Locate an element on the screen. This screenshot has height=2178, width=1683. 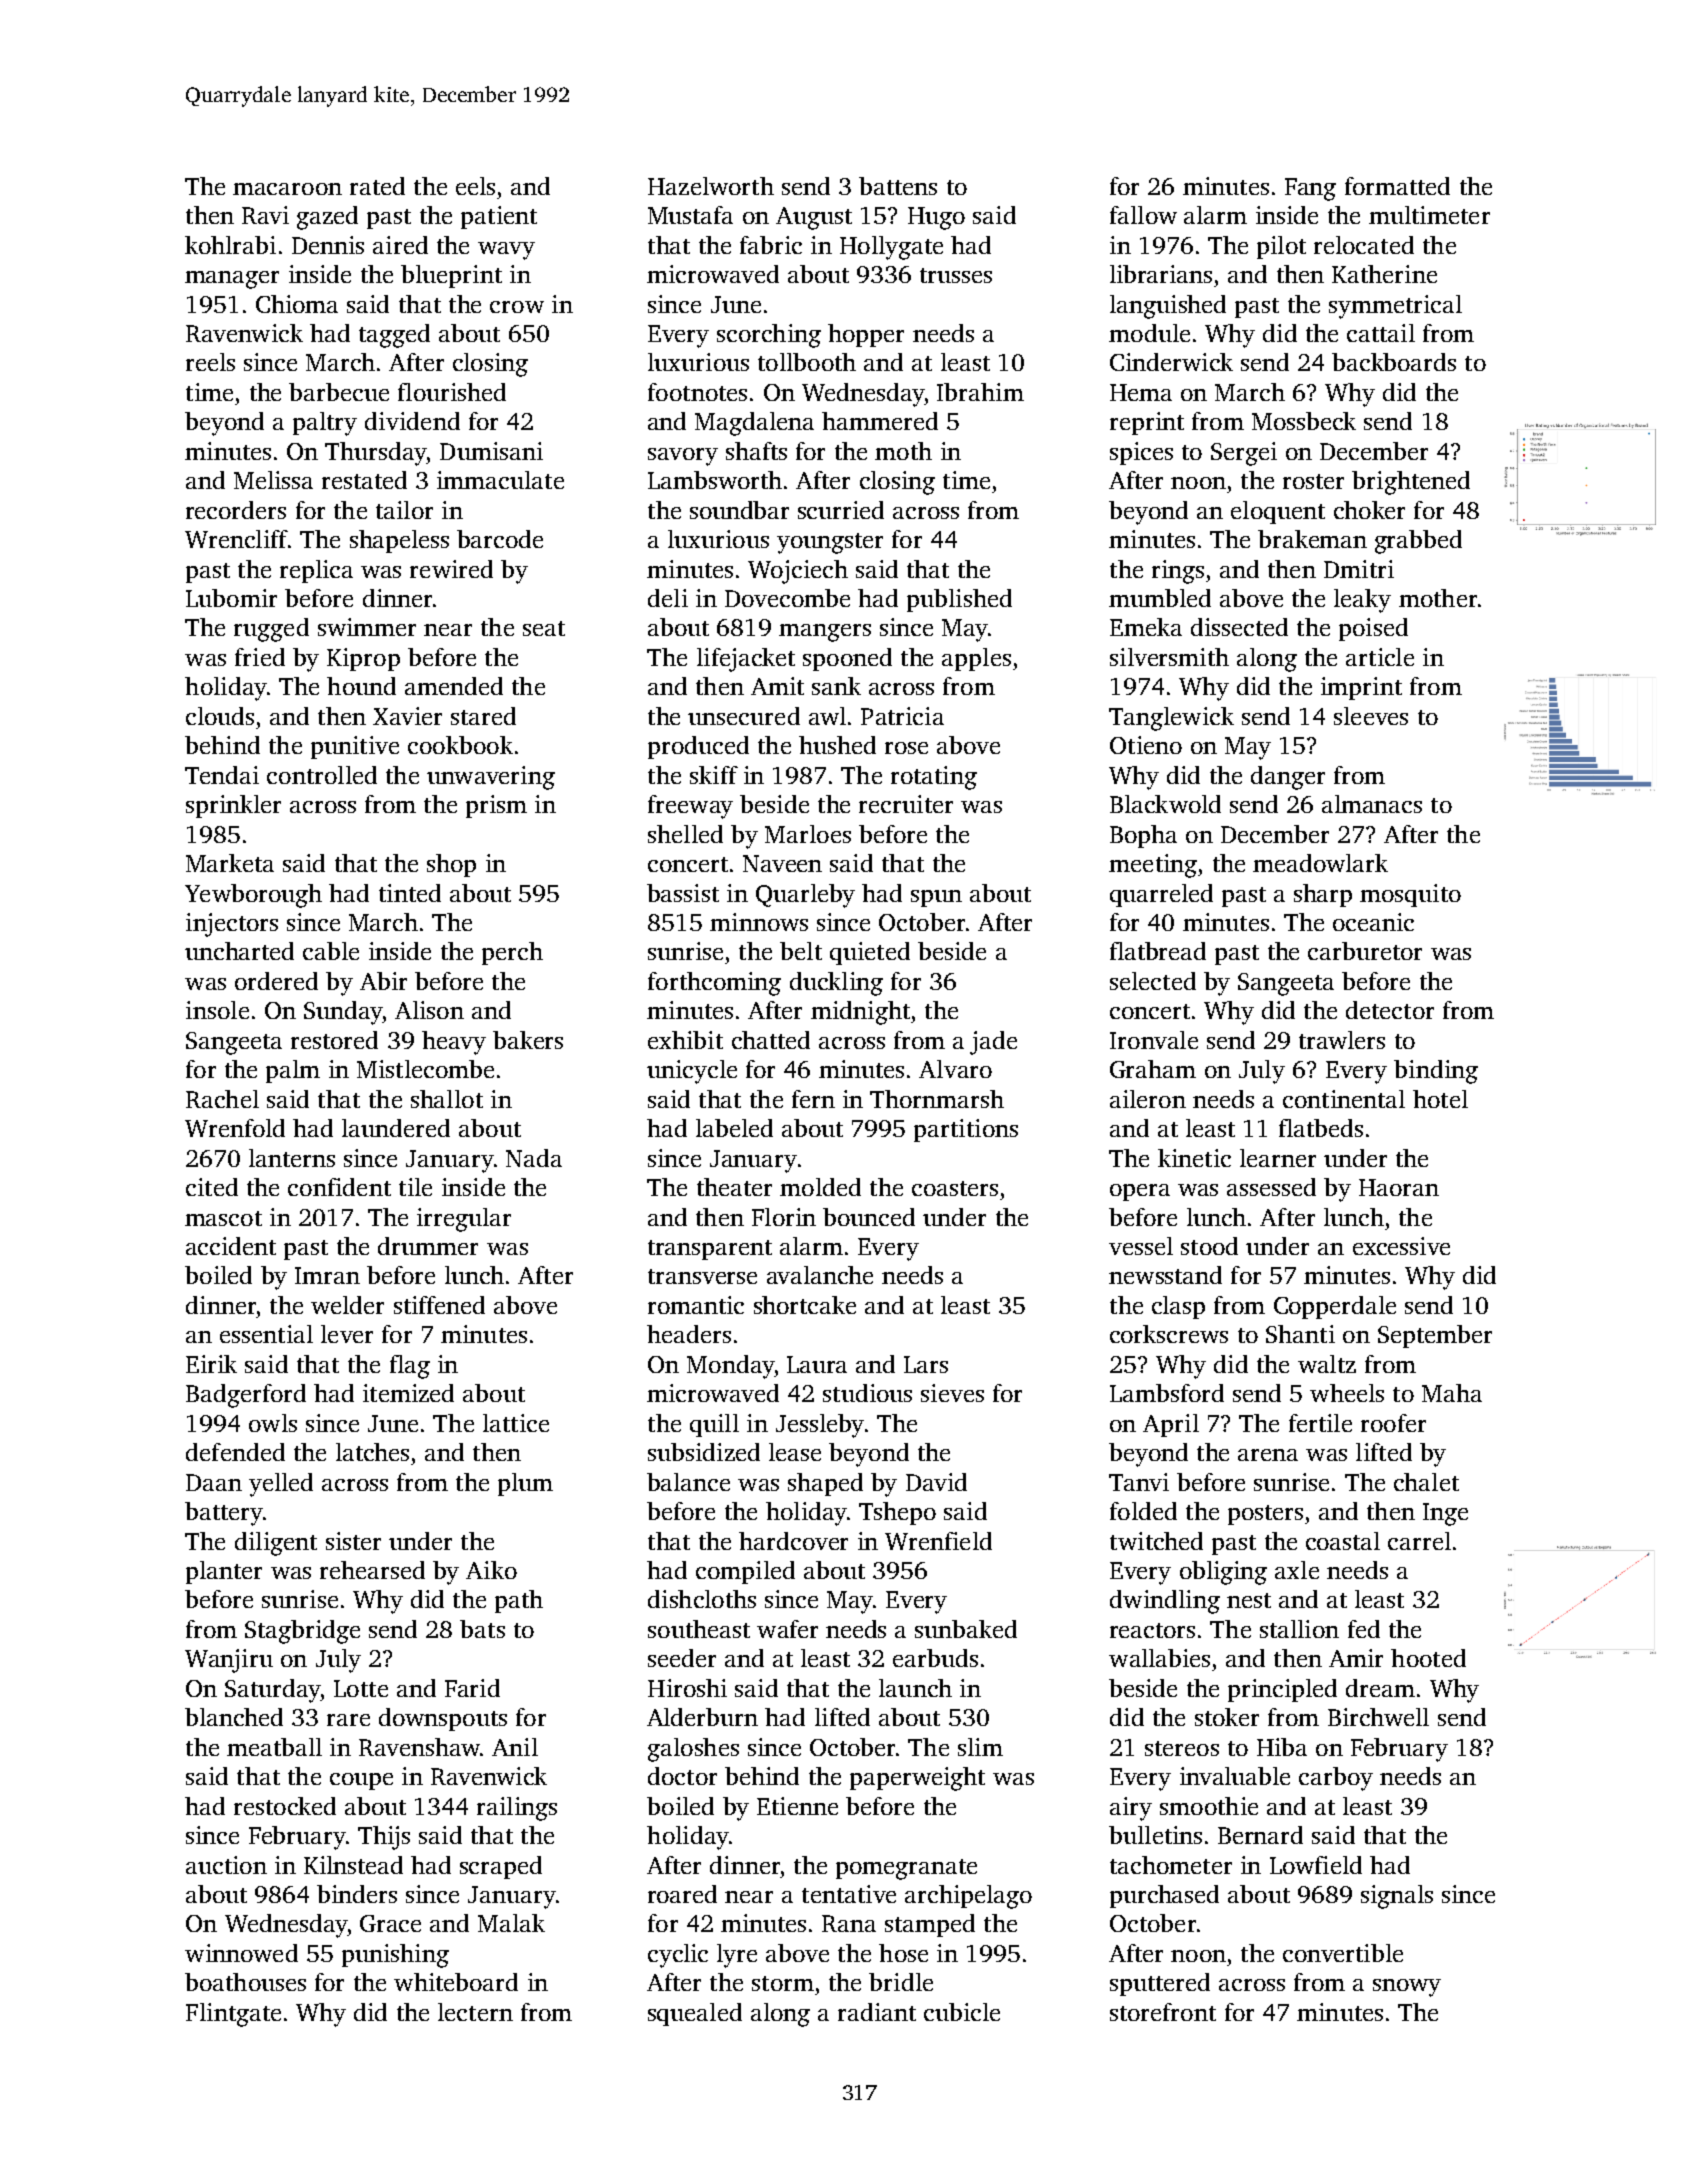
Ibrahim is located at coordinates (980, 392).
